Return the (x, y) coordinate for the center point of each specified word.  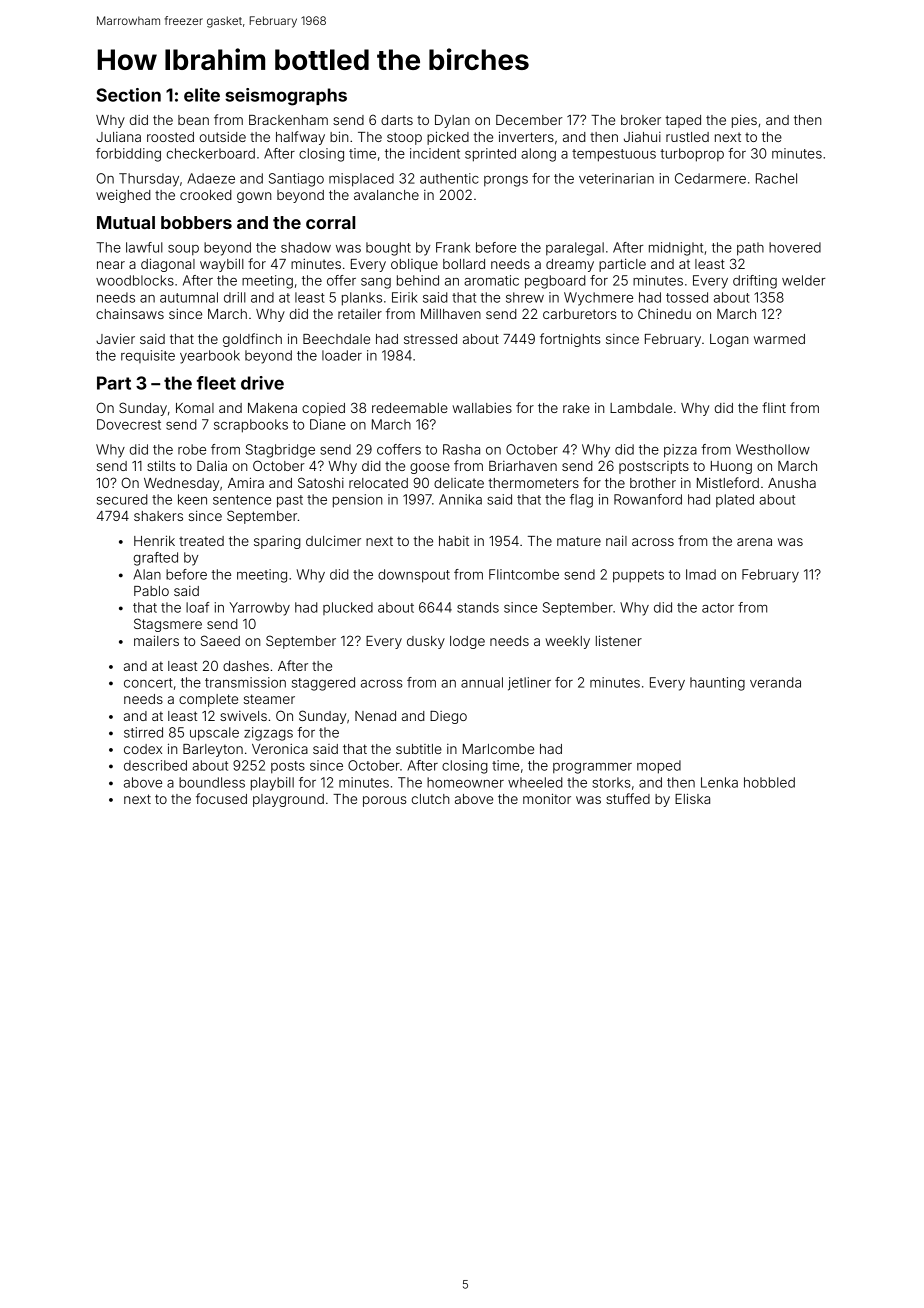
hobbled (769, 782)
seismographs (286, 97)
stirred (143, 732)
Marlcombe (498, 749)
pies (744, 121)
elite (202, 95)
